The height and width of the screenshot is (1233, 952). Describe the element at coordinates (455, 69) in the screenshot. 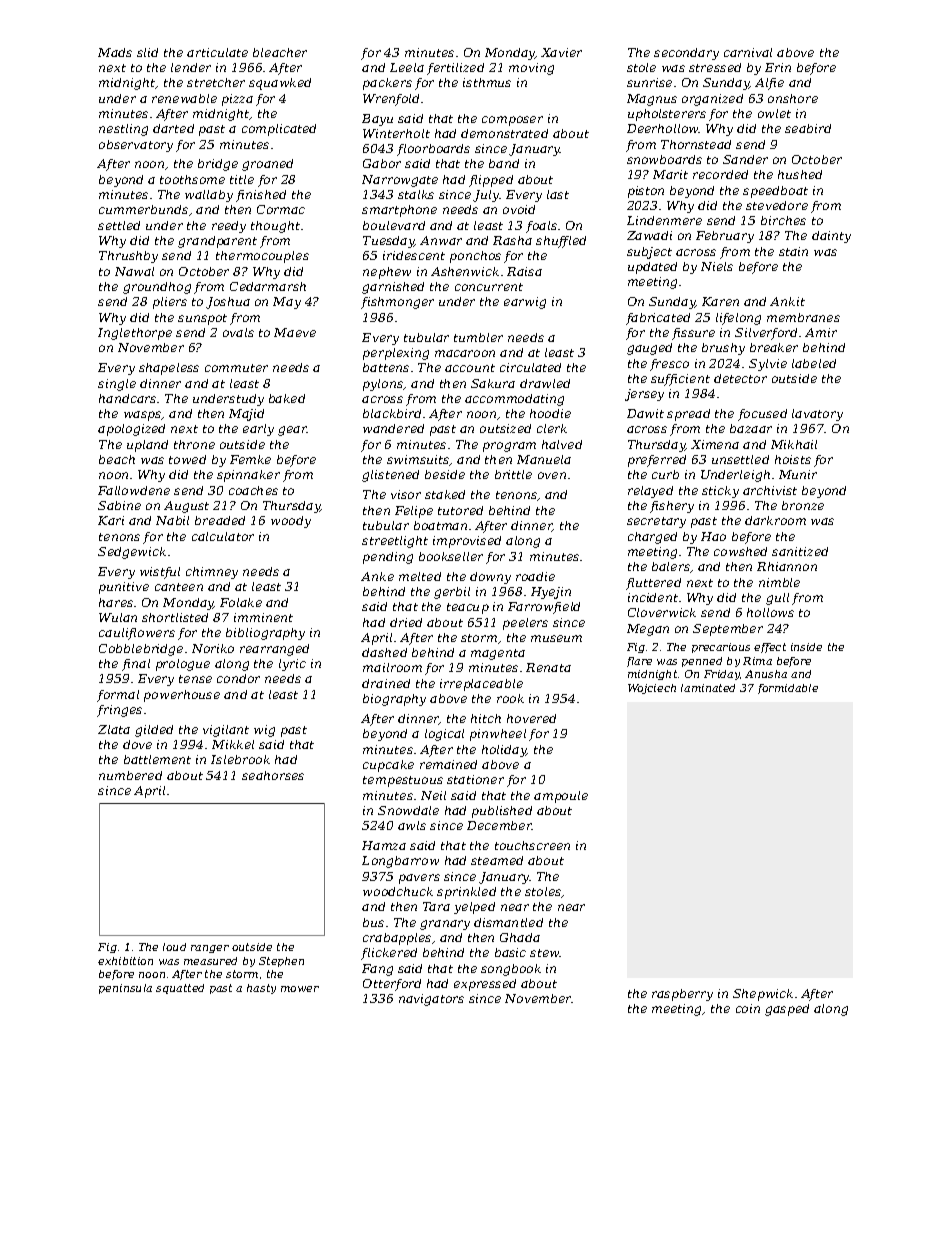

I see `fertilized` at that location.
